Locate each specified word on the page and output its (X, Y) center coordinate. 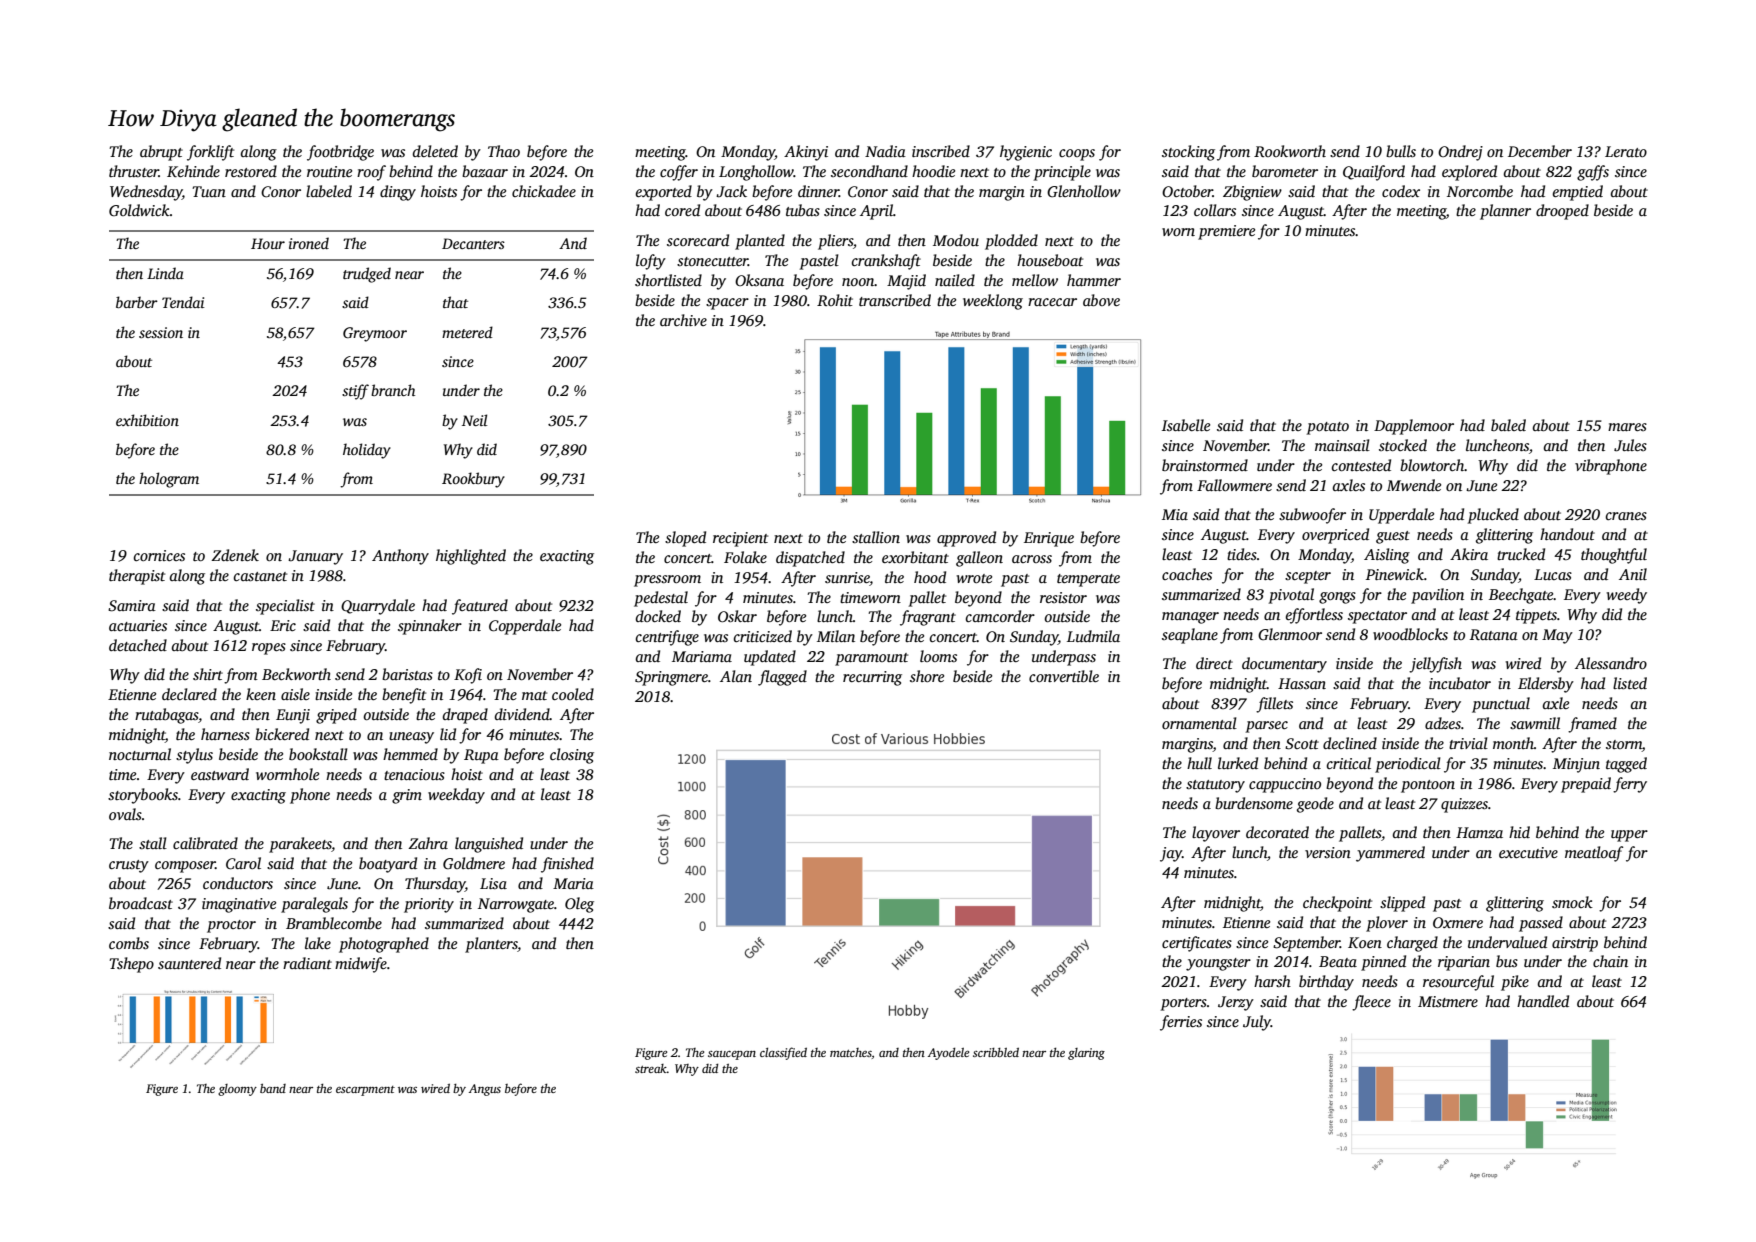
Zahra (428, 843)
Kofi (468, 676)
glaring (1086, 1054)
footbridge (340, 153)
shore (927, 676)
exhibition (147, 420)
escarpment (365, 1091)
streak (651, 1068)
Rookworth (1290, 151)
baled (1508, 425)
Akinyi (806, 153)
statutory (1215, 786)
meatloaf (1594, 854)
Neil (475, 420)
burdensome (1254, 803)
